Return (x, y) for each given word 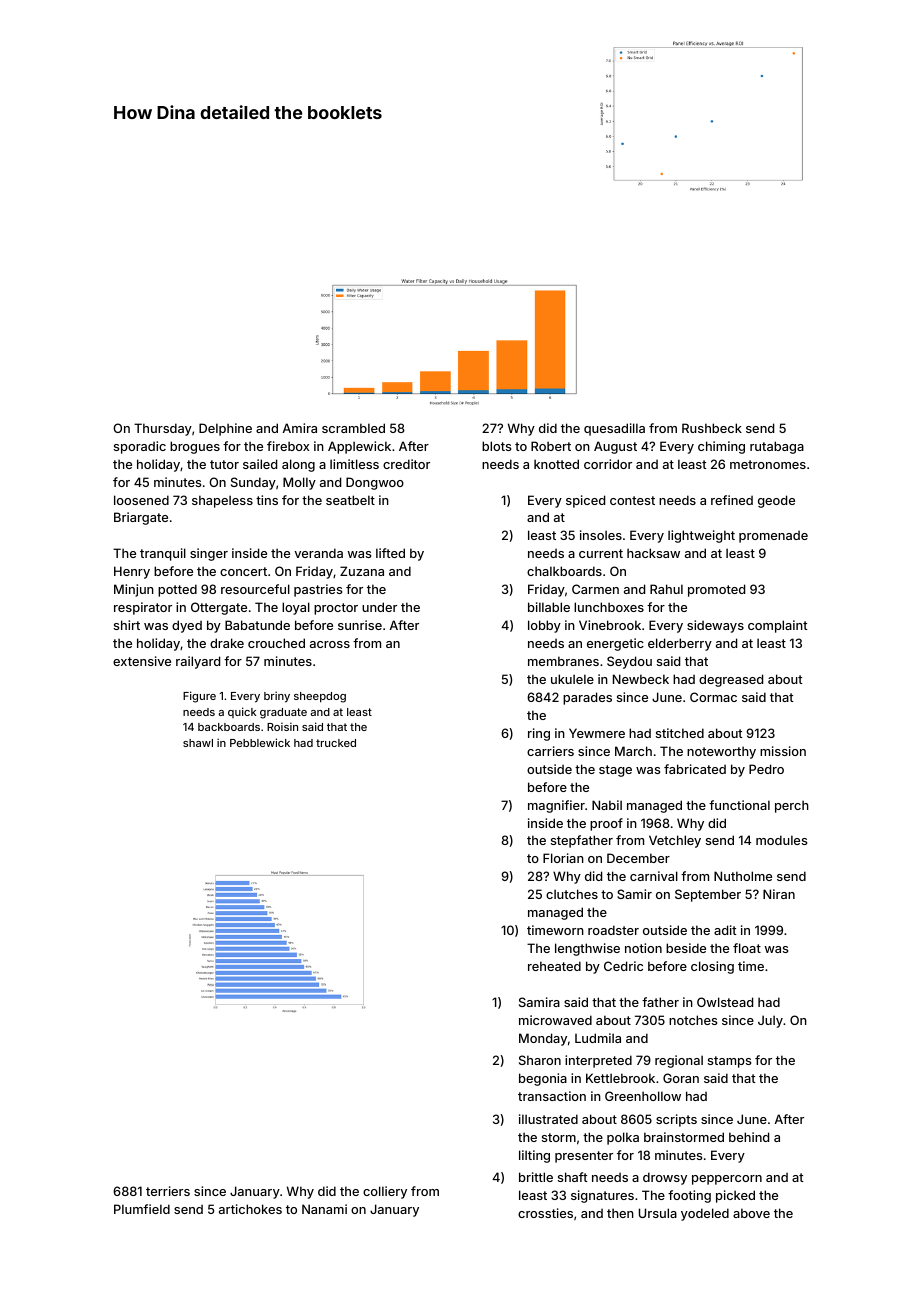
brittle (536, 1177)
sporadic (140, 447)
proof (606, 824)
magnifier (556, 806)
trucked (336, 743)
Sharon (540, 1060)
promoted (716, 590)
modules (781, 840)
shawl (198, 743)
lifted (390, 553)
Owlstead (725, 1002)
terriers (168, 1191)
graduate (283, 713)
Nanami (324, 1209)
